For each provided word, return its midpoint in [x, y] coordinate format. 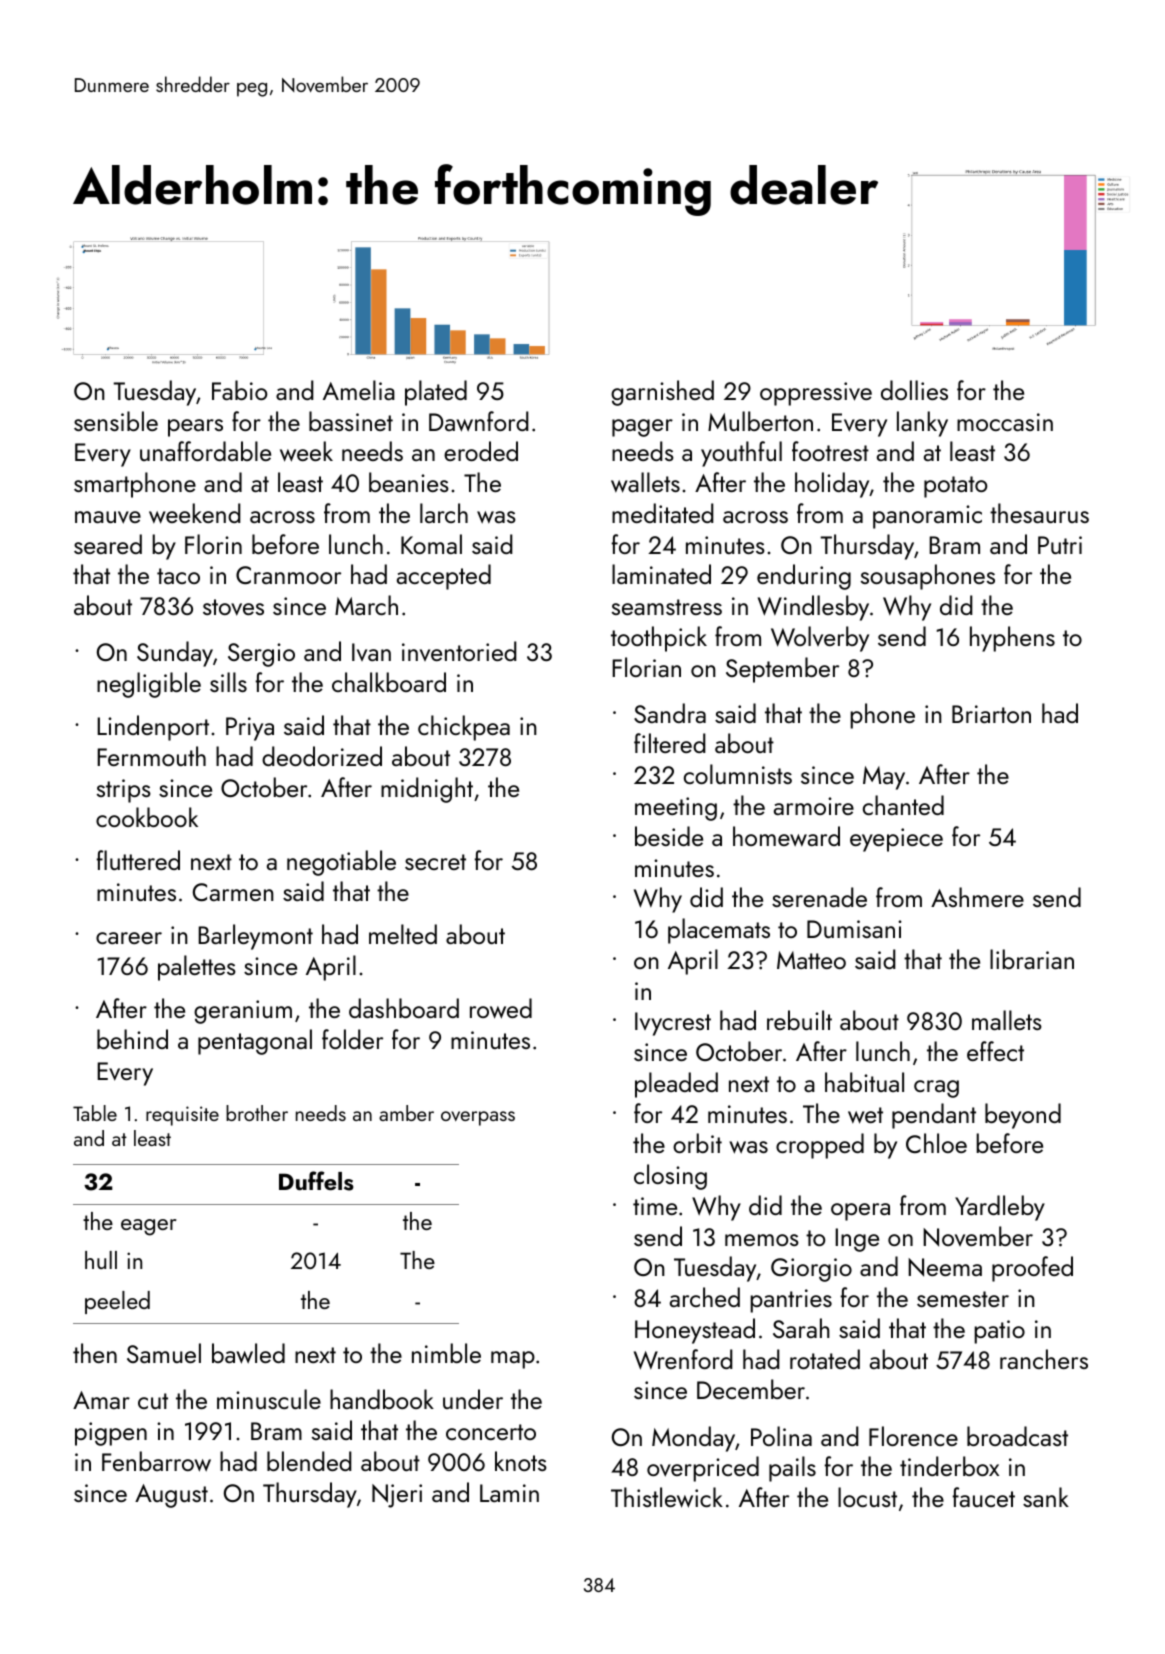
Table [95, 1113]
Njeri [397, 1496]
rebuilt [799, 1020]
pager [642, 428]
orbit [697, 1143]
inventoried [459, 651]
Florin [213, 544]
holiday [832, 485]
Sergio [261, 655]
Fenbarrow [156, 1461]
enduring [804, 577]
